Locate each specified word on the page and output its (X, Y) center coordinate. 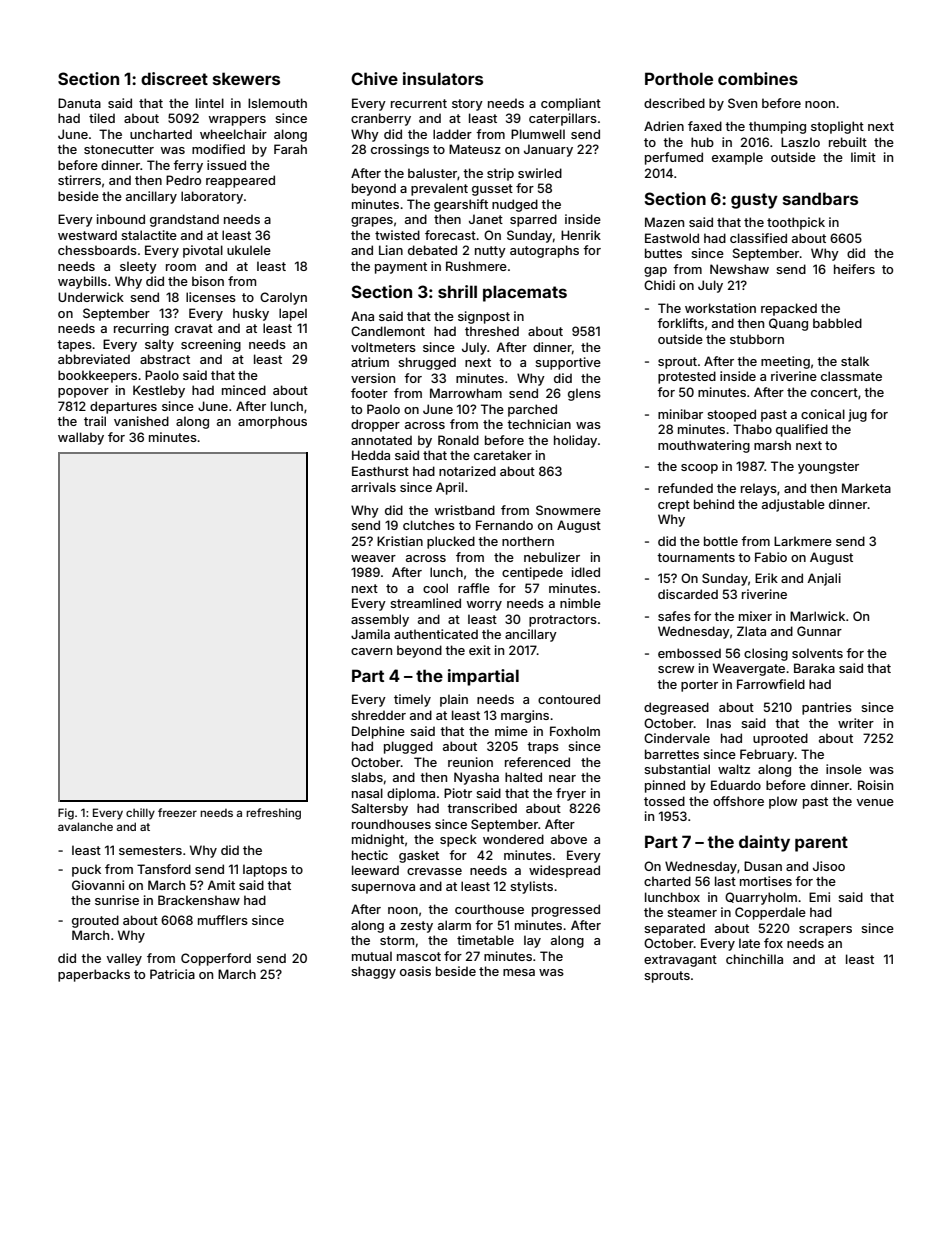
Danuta (79, 103)
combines (758, 78)
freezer (177, 812)
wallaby (81, 438)
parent (821, 844)
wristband (465, 510)
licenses (211, 297)
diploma (411, 794)
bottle (721, 541)
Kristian (400, 541)
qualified (802, 430)
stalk (855, 361)
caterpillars (563, 119)
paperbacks (94, 975)
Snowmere (568, 510)
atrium (370, 362)
